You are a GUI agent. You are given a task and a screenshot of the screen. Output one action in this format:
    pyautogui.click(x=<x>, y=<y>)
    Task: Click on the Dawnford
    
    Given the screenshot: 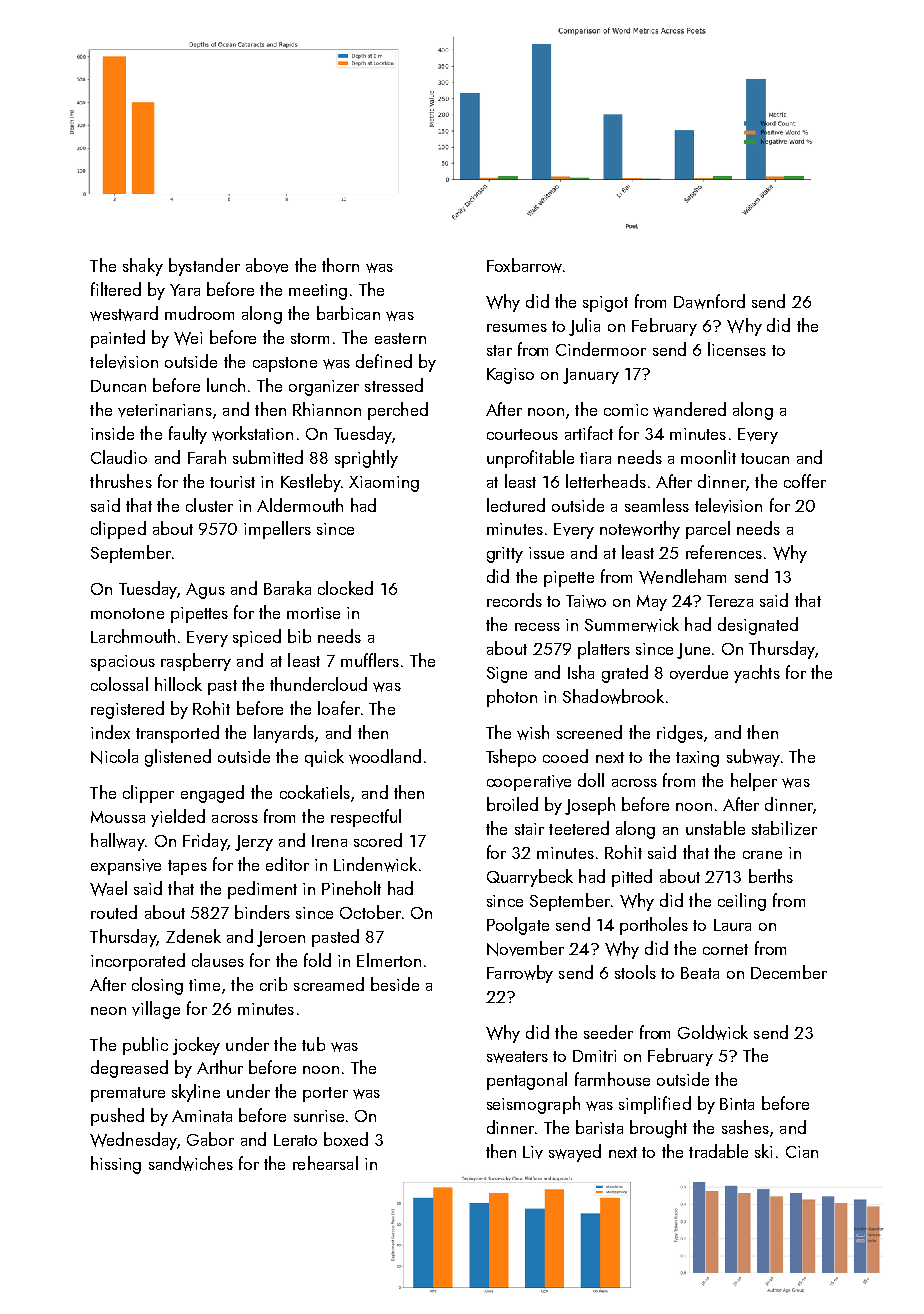 What is the action you would take?
    pyautogui.click(x=709, y=301)
